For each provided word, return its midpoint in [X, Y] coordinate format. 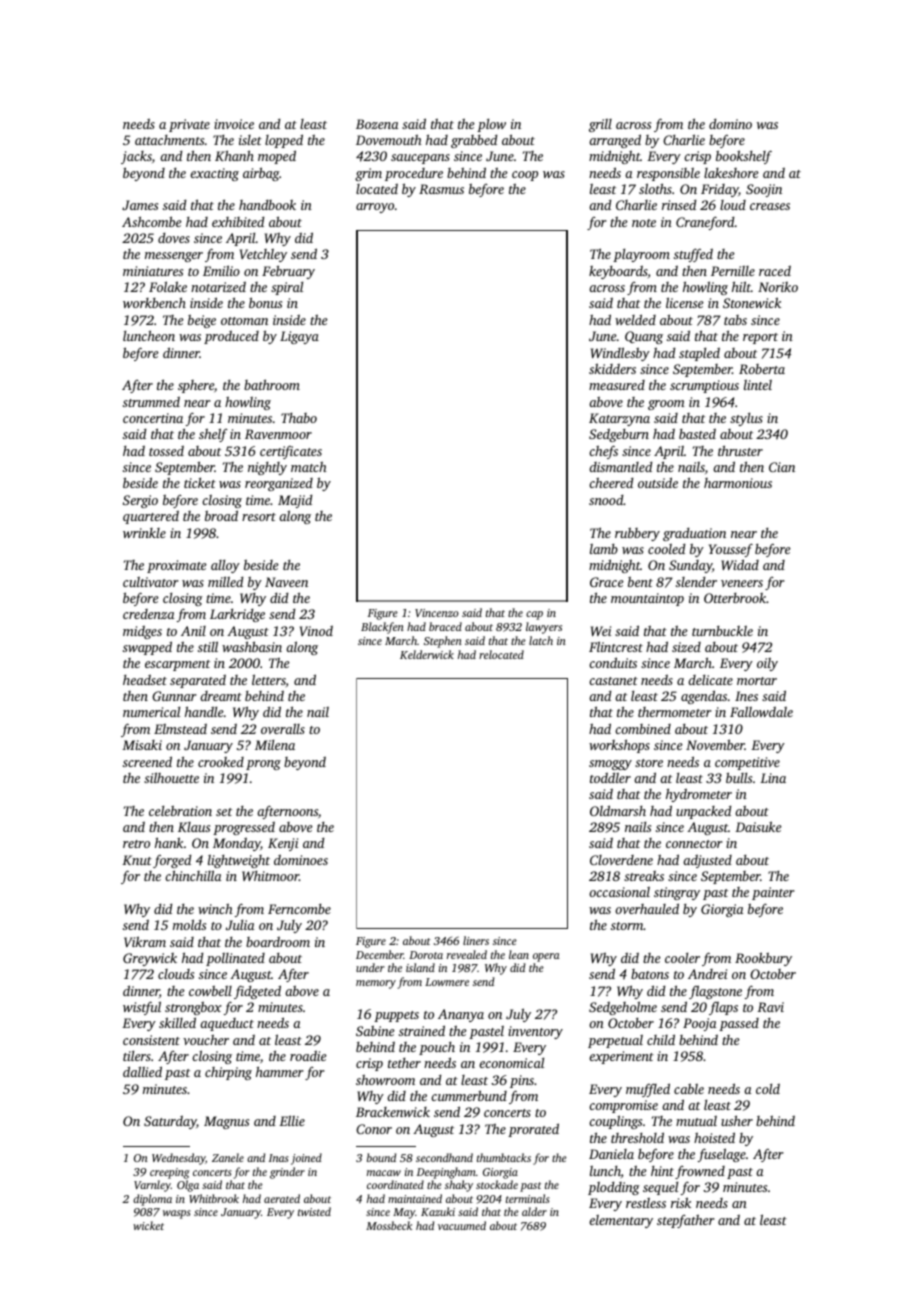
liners [476, 940]
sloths [655, 188]
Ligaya [299, 337]
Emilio [221, 270]
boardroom [278, 942]
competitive [747, 763]
